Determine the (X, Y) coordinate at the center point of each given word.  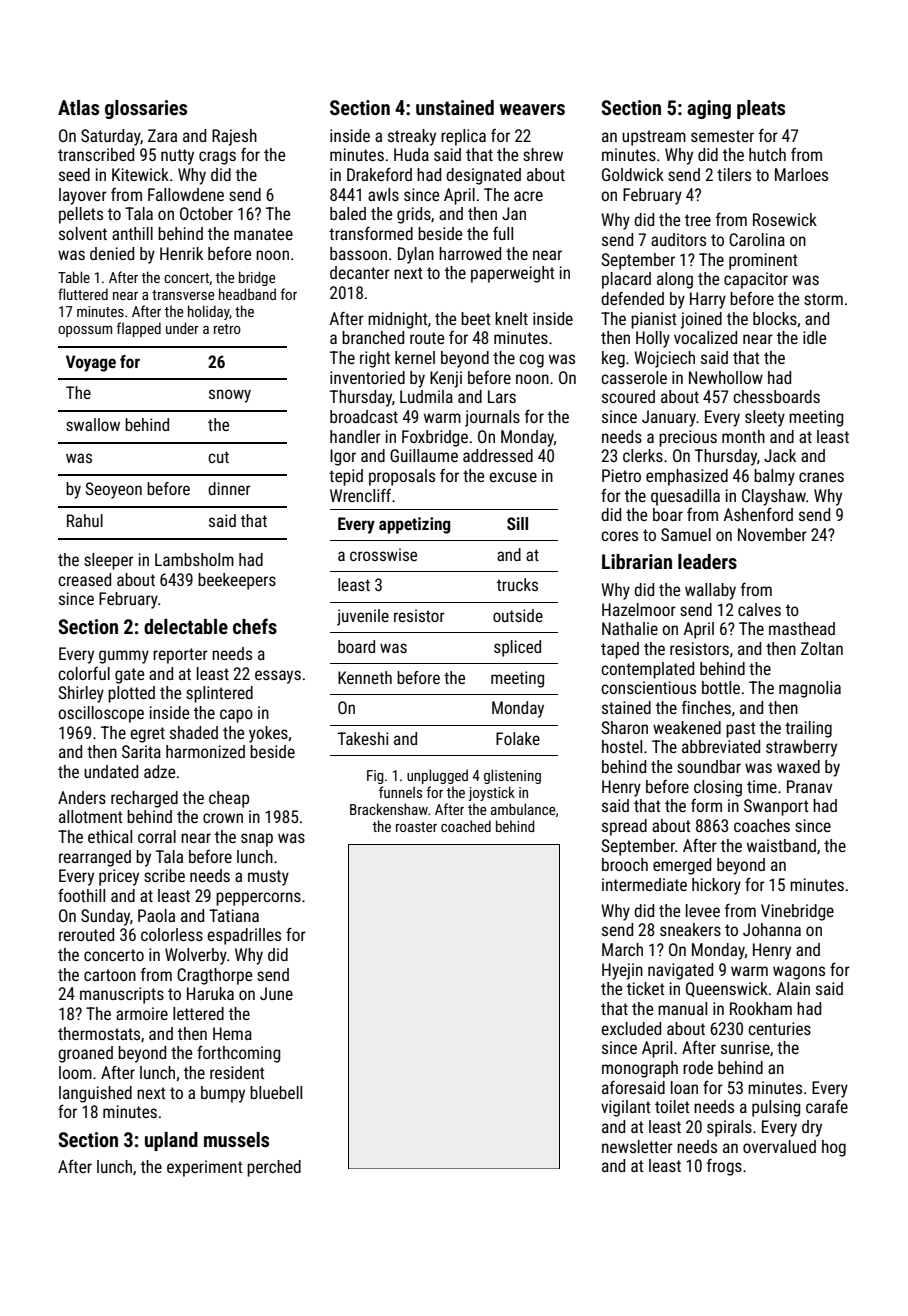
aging (709, 109)
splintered (219, 694)
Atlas (78, 107)
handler (355, 436)
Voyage (91, 363)
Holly (653, 339)
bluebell (276, 1092)
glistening (512, 776)
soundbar (709, 766)
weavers (532, 109)
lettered (198, 1013)
